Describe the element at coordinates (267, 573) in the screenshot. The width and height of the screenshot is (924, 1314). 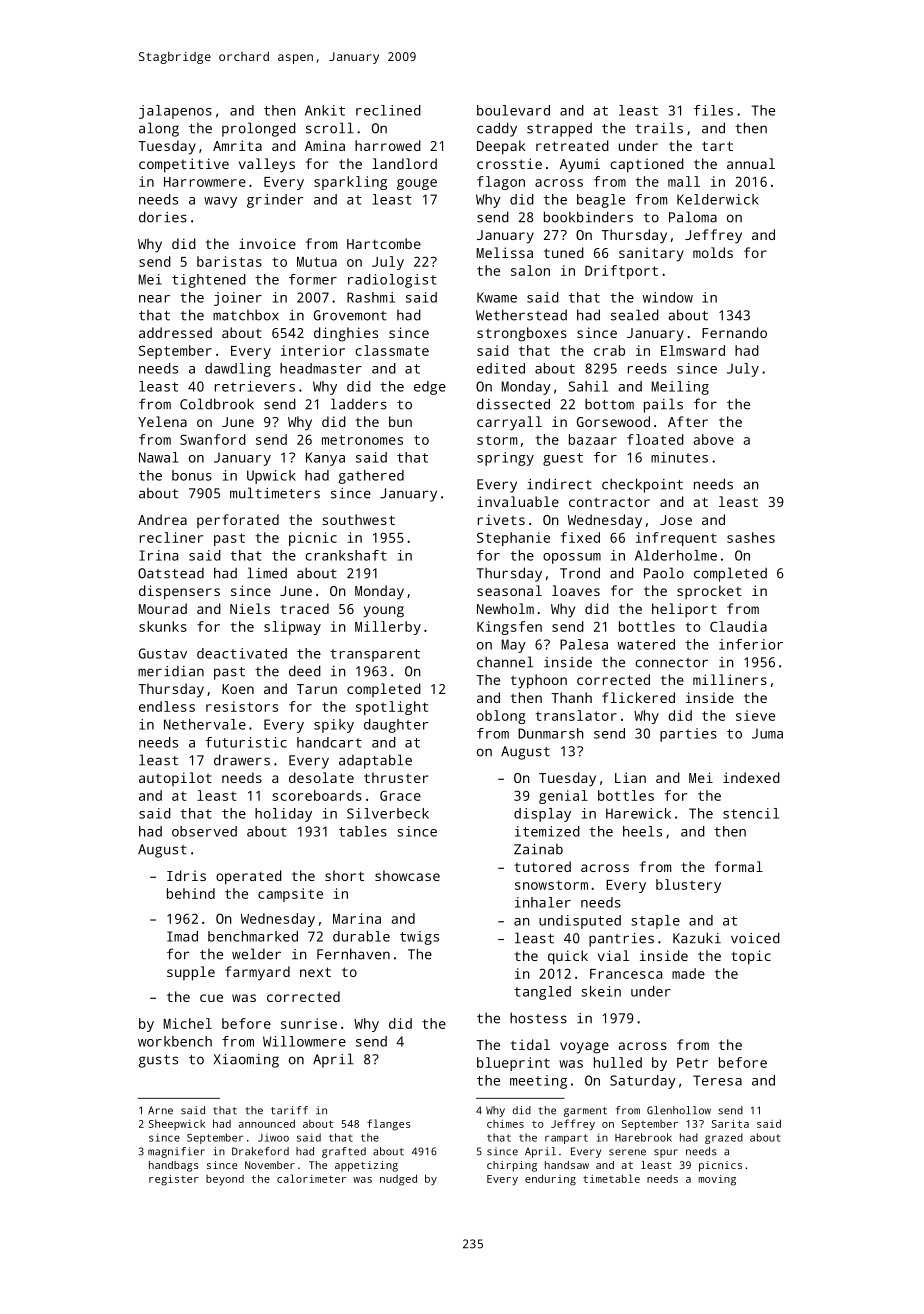
I see `limed` at that location.
